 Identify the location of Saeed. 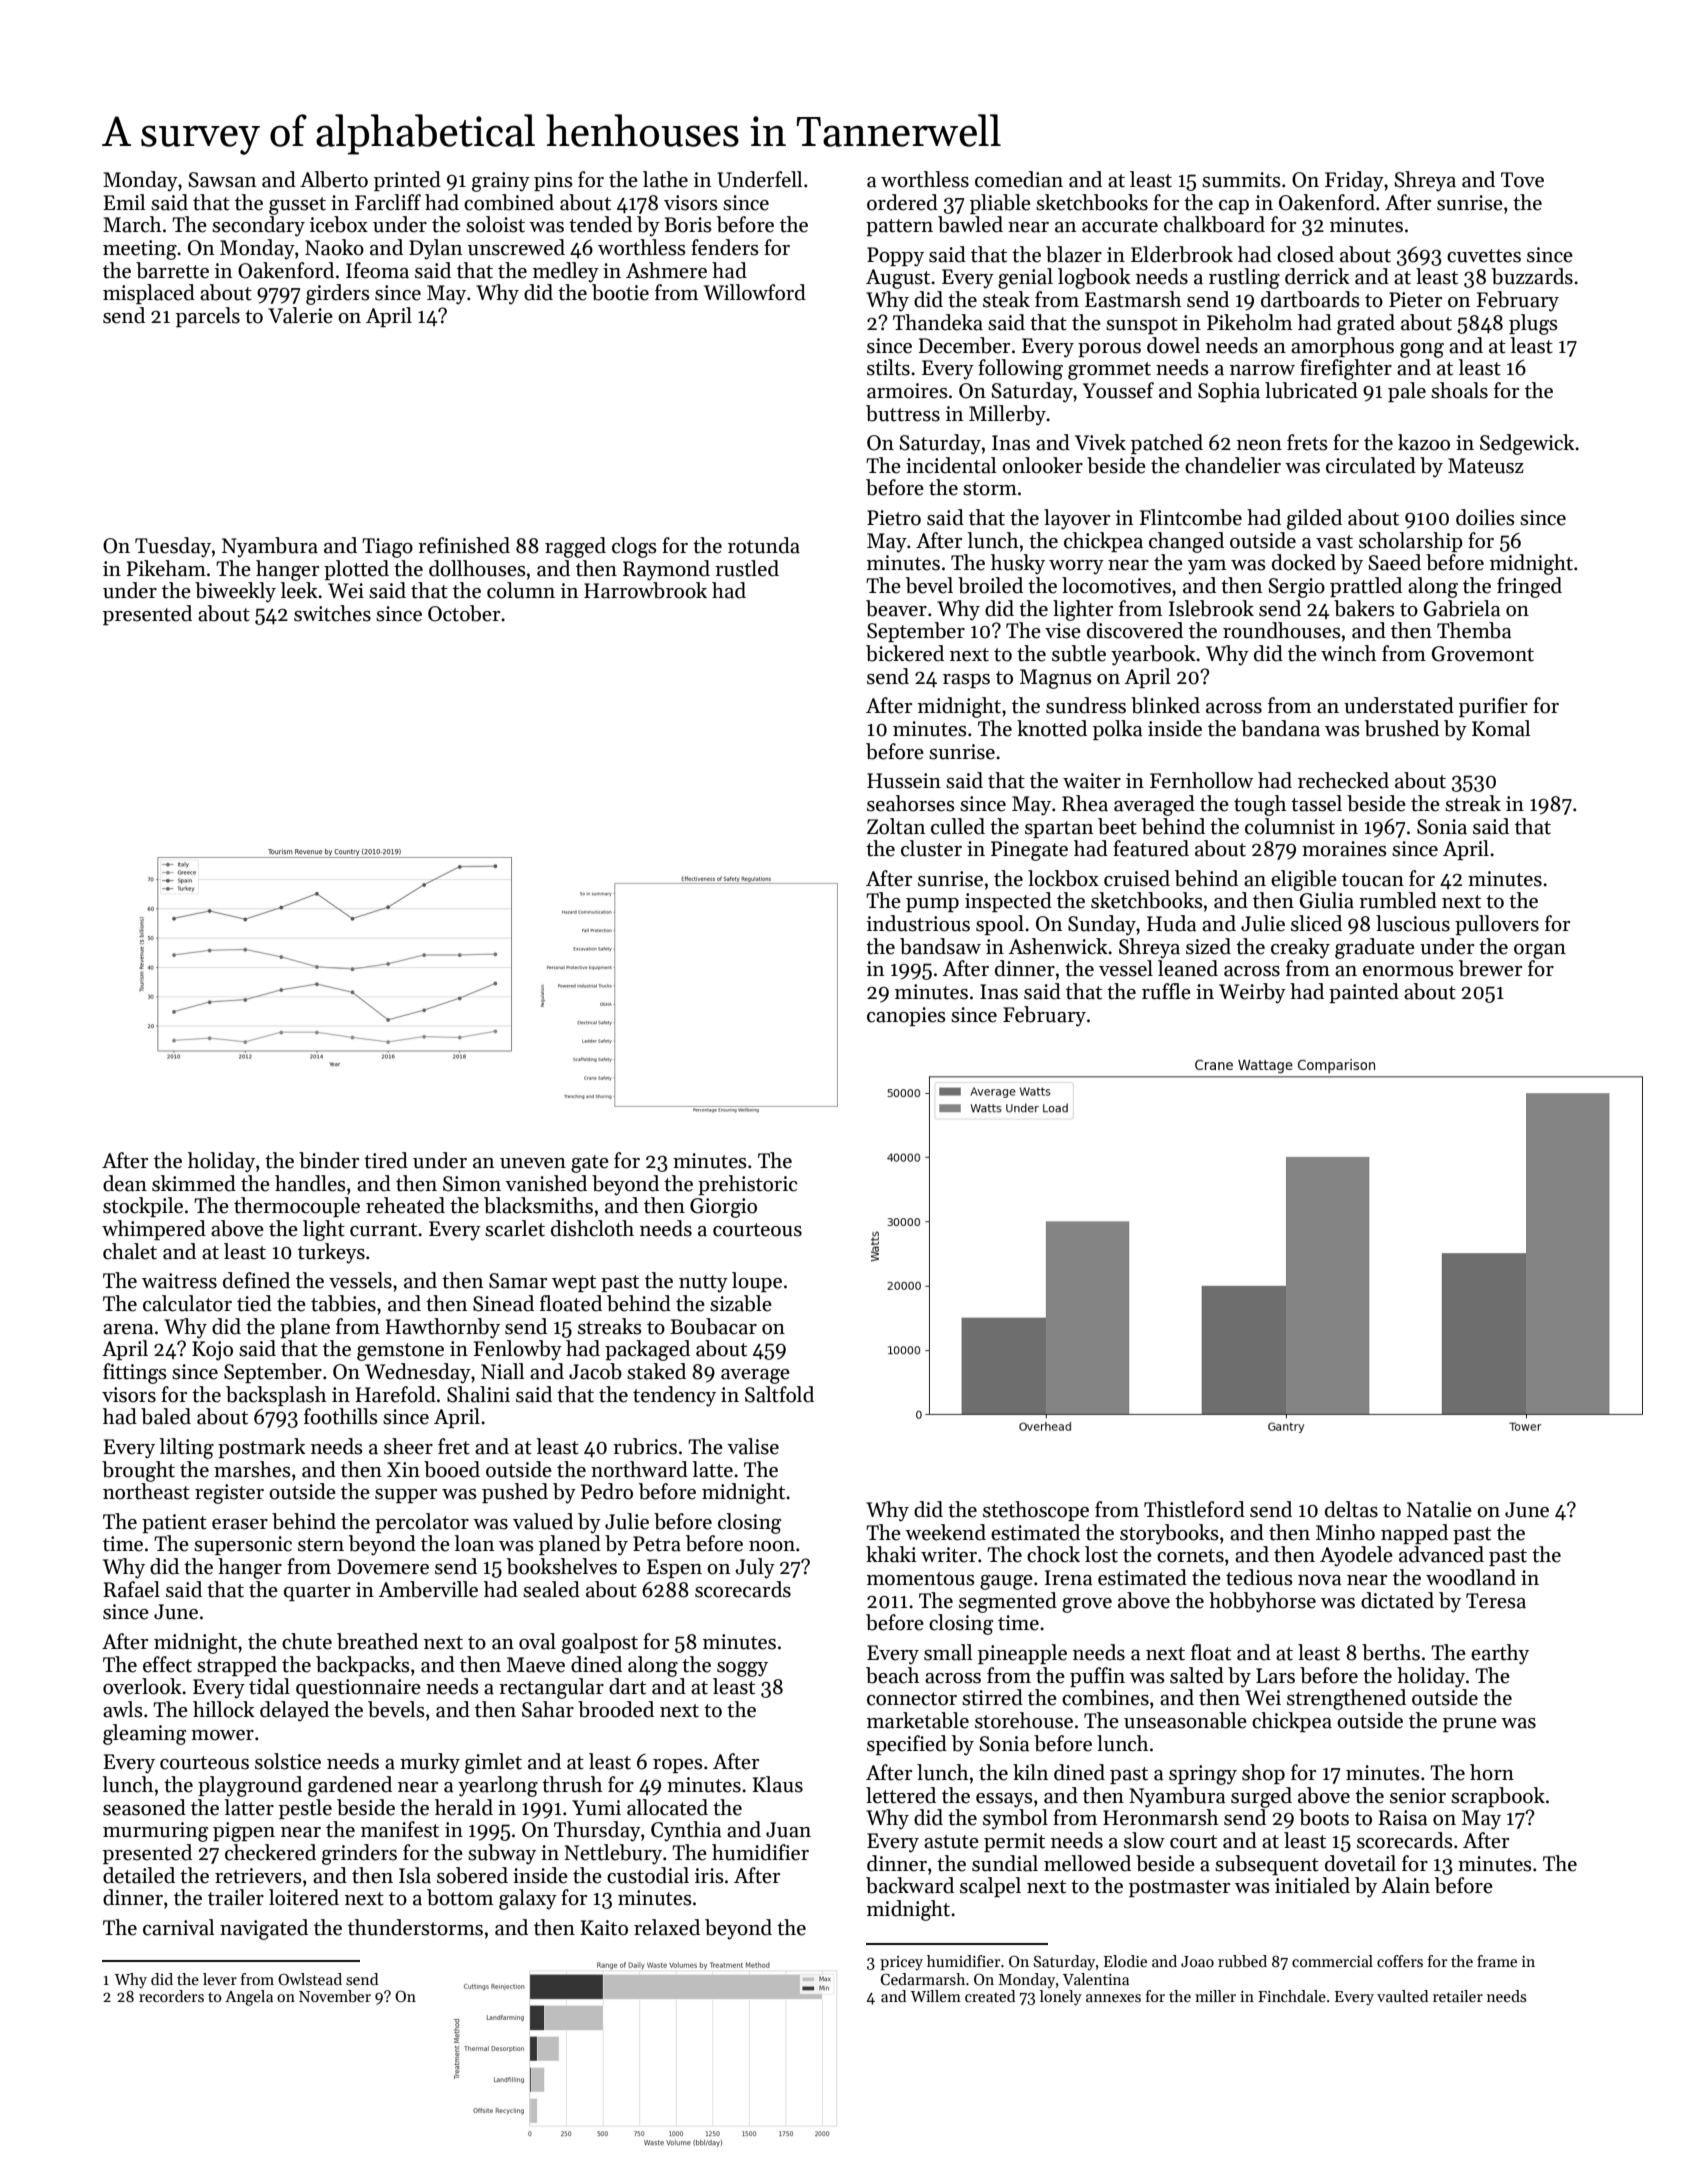
(1394, 562).
